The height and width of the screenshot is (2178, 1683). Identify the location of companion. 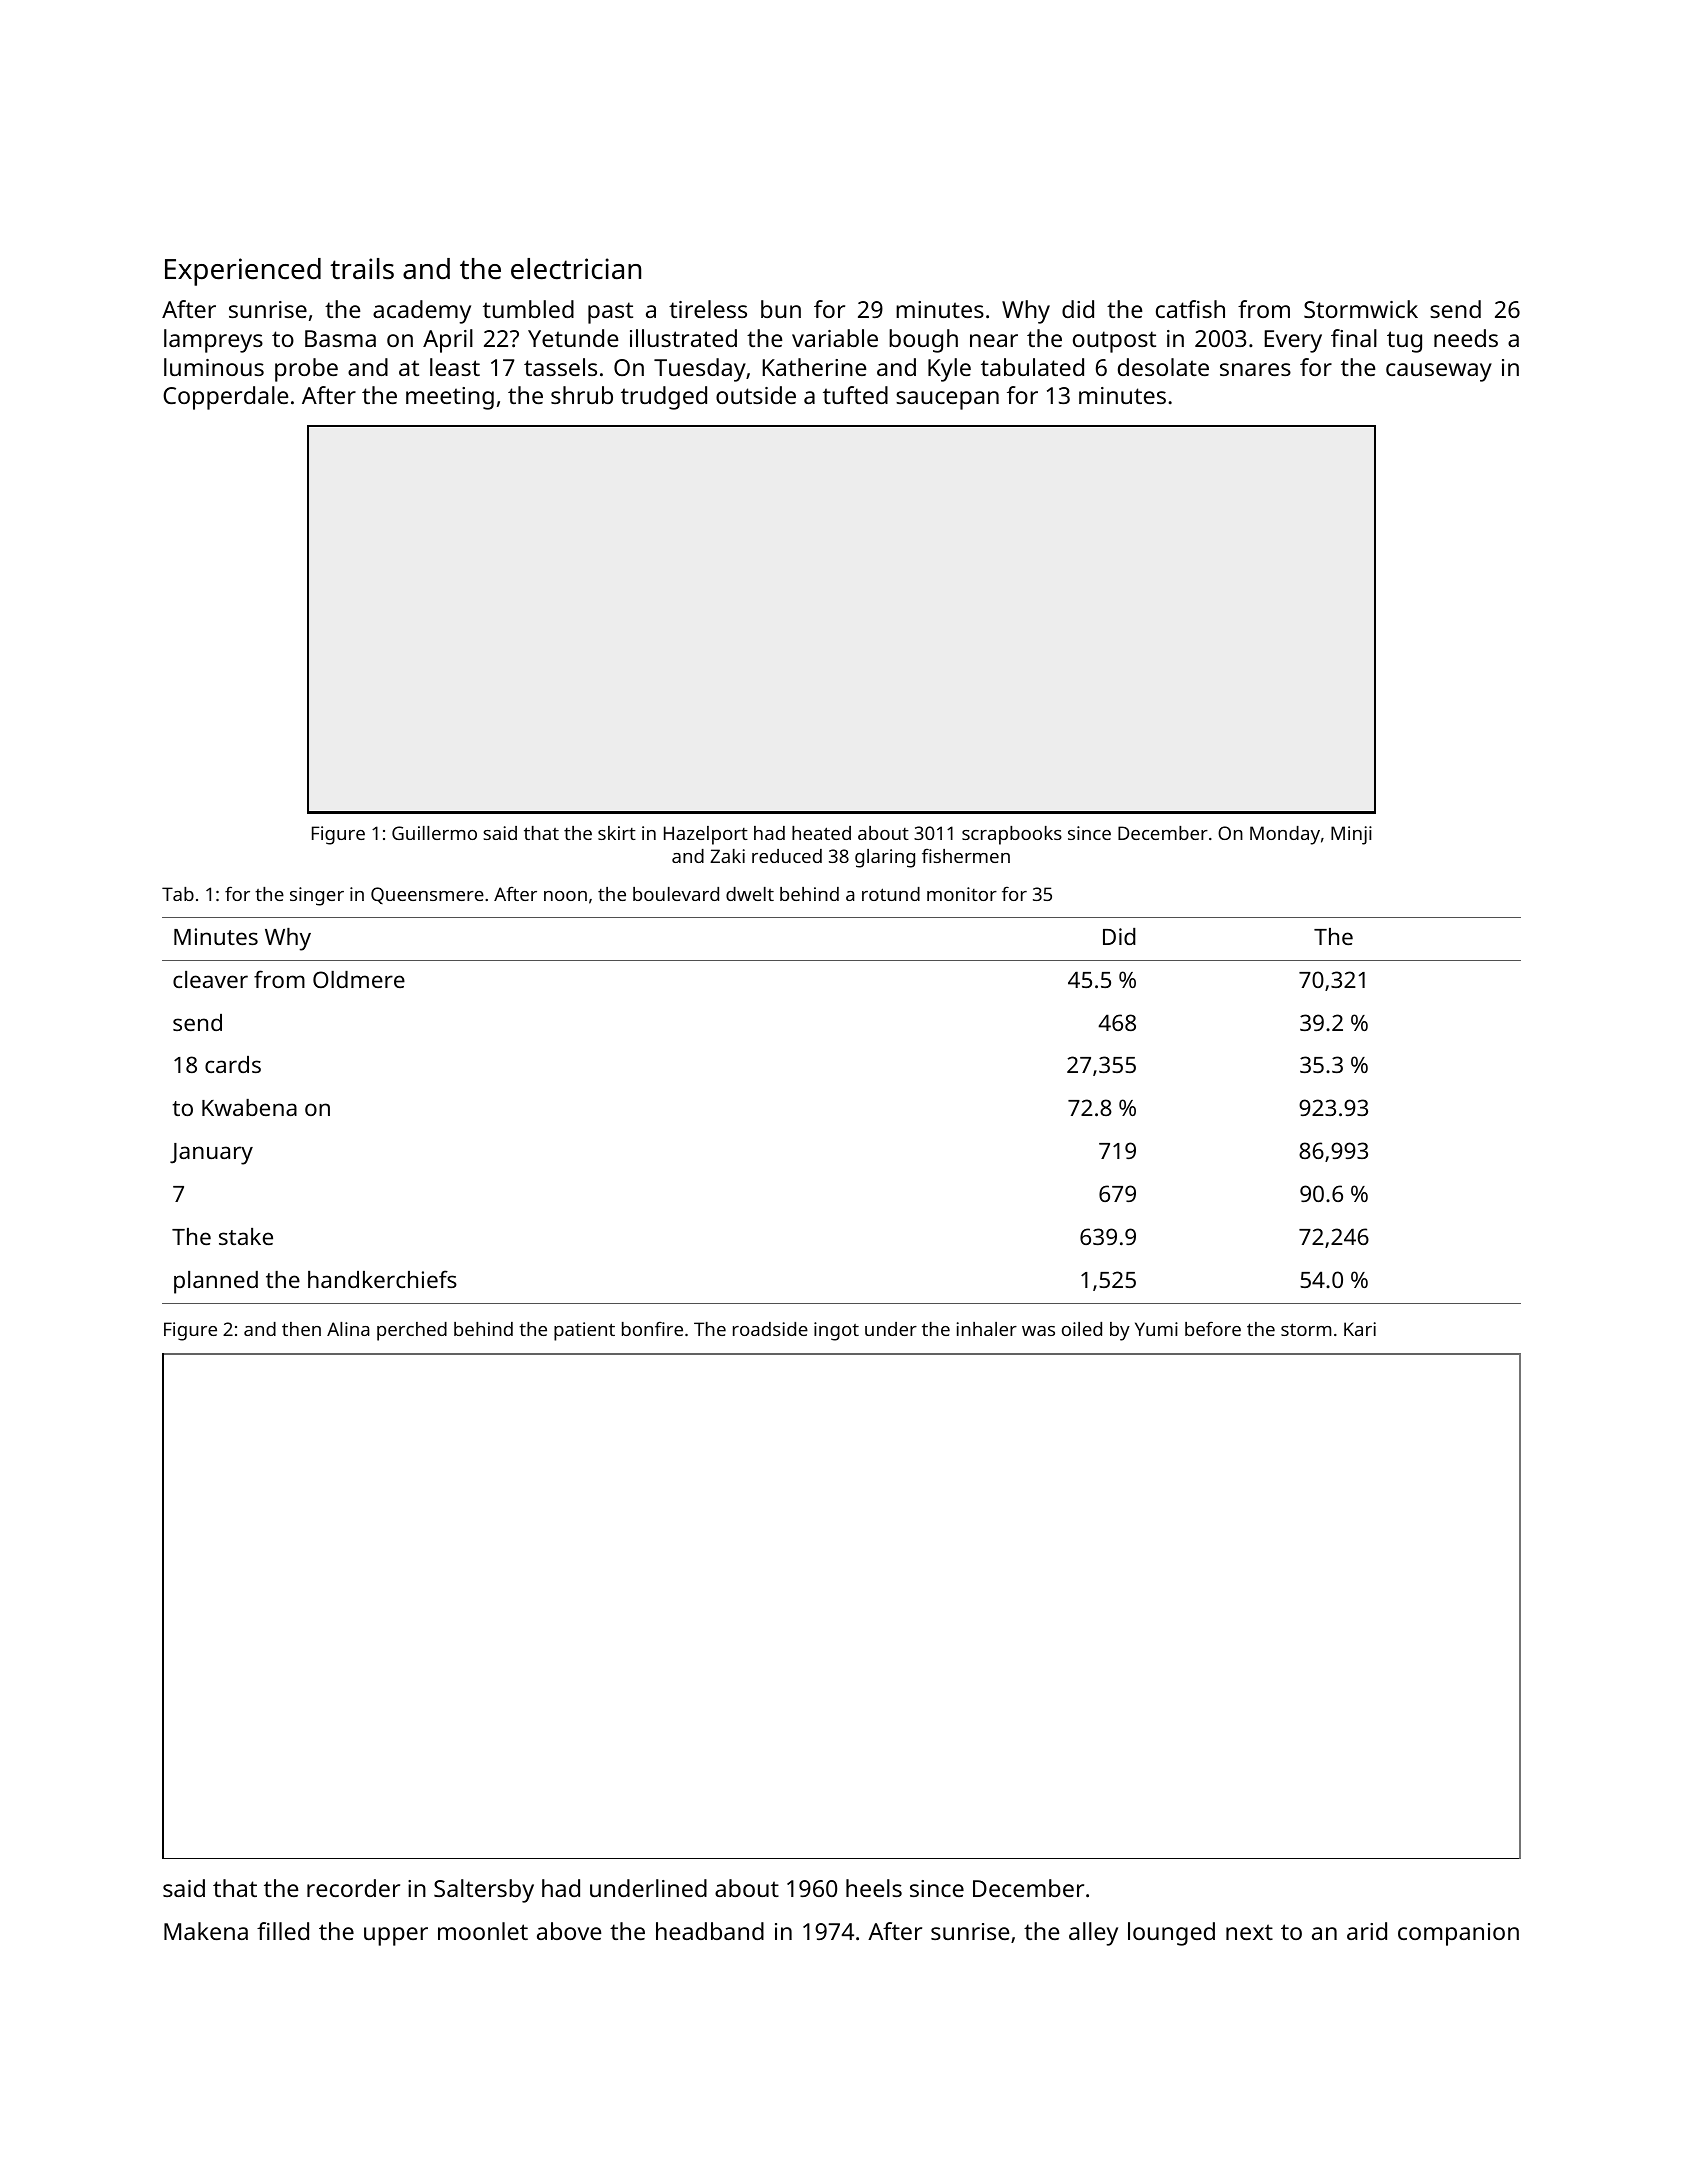
(1458, 1934).
